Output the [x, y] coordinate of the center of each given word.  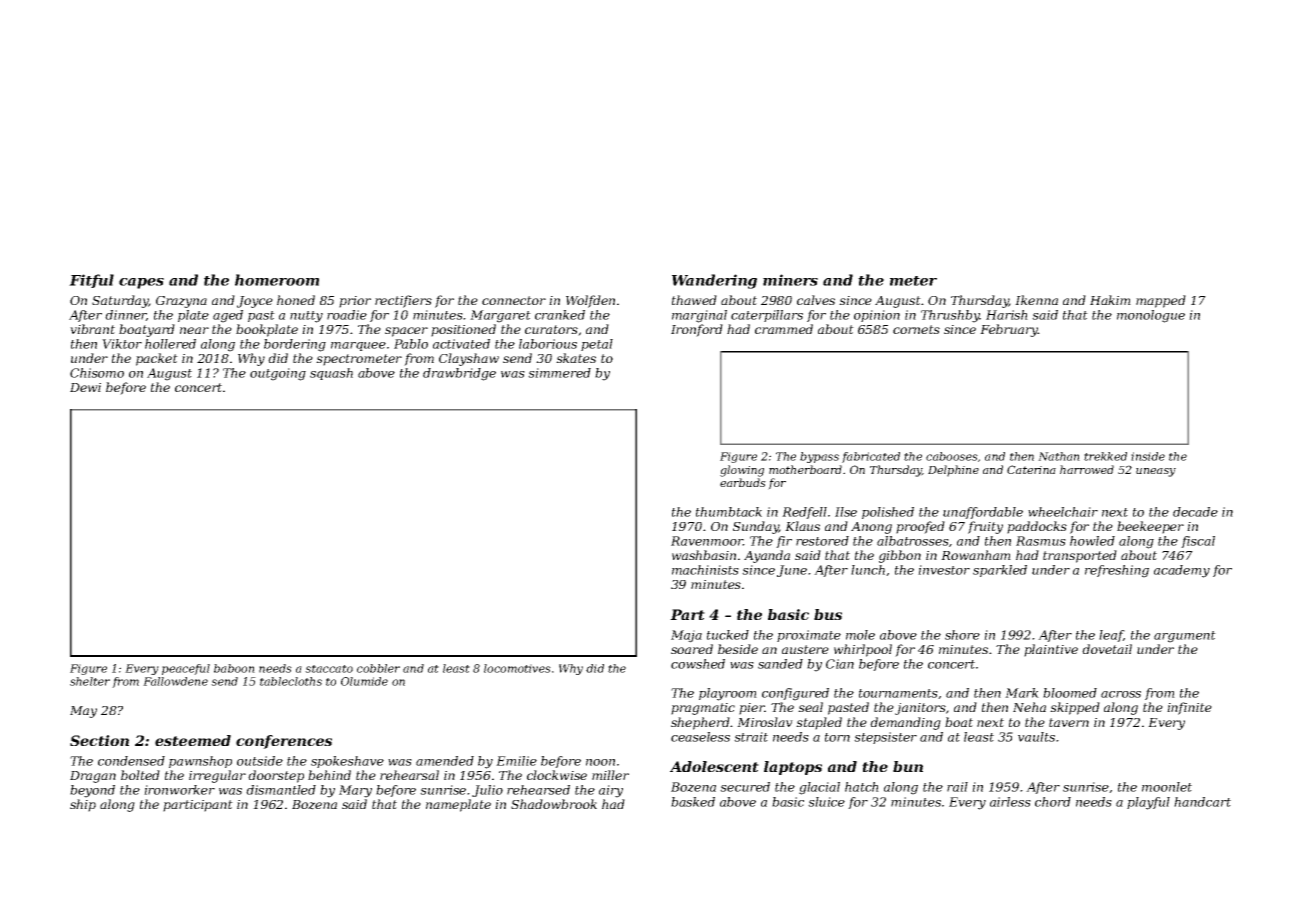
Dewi [85, 387]
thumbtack [729, 512]
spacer [406, 332]
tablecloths [291, 681]
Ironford [697, 330]
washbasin [704, 555]
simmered [559, 373]
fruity [985, 527]
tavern [1069, 722]
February [1009, 330]
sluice [826, 802]
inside [1148, 456]
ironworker [179, 790]
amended [445, 761]
